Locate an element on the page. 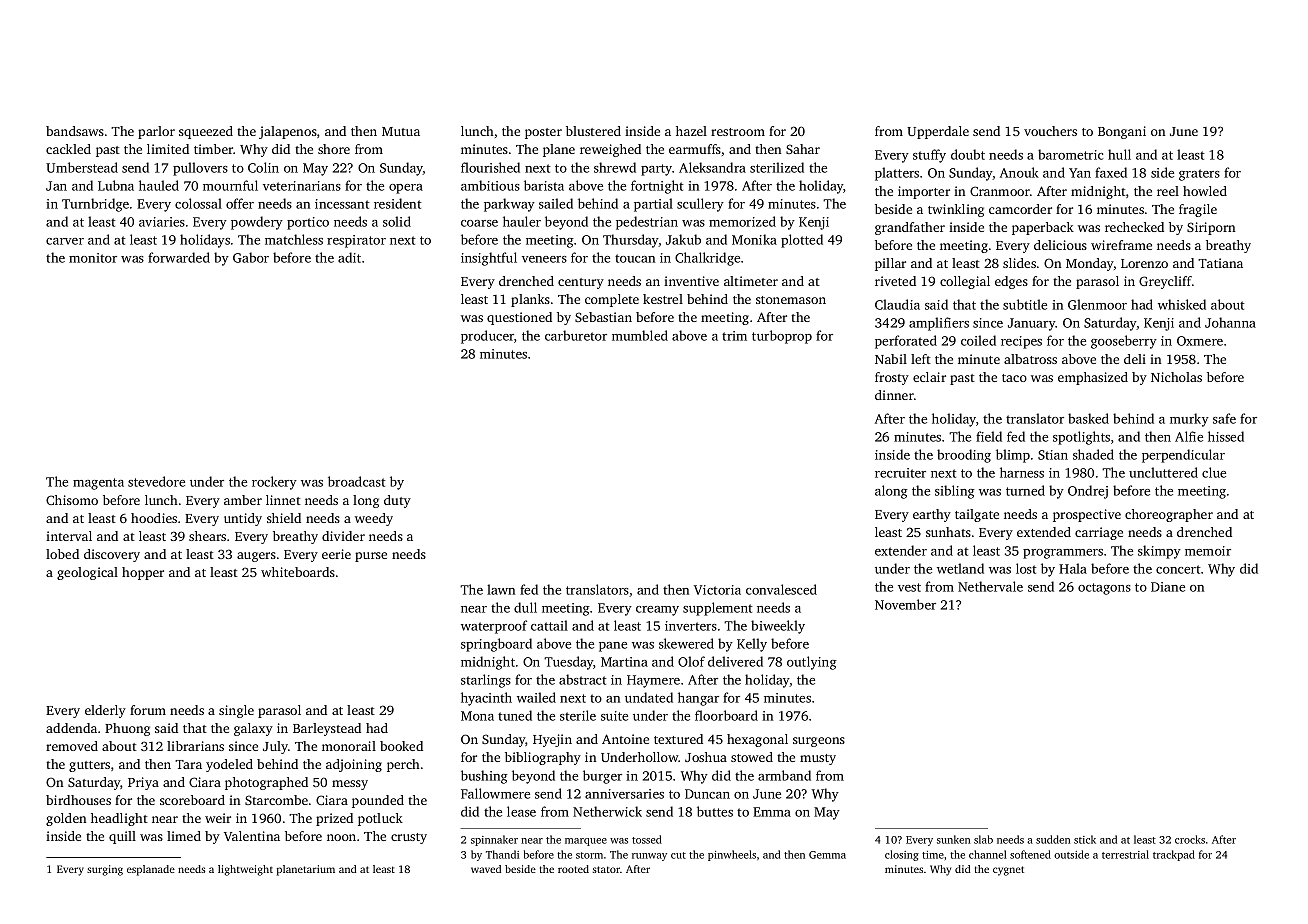  gooseberry is located at coordinates (1124, 342).
